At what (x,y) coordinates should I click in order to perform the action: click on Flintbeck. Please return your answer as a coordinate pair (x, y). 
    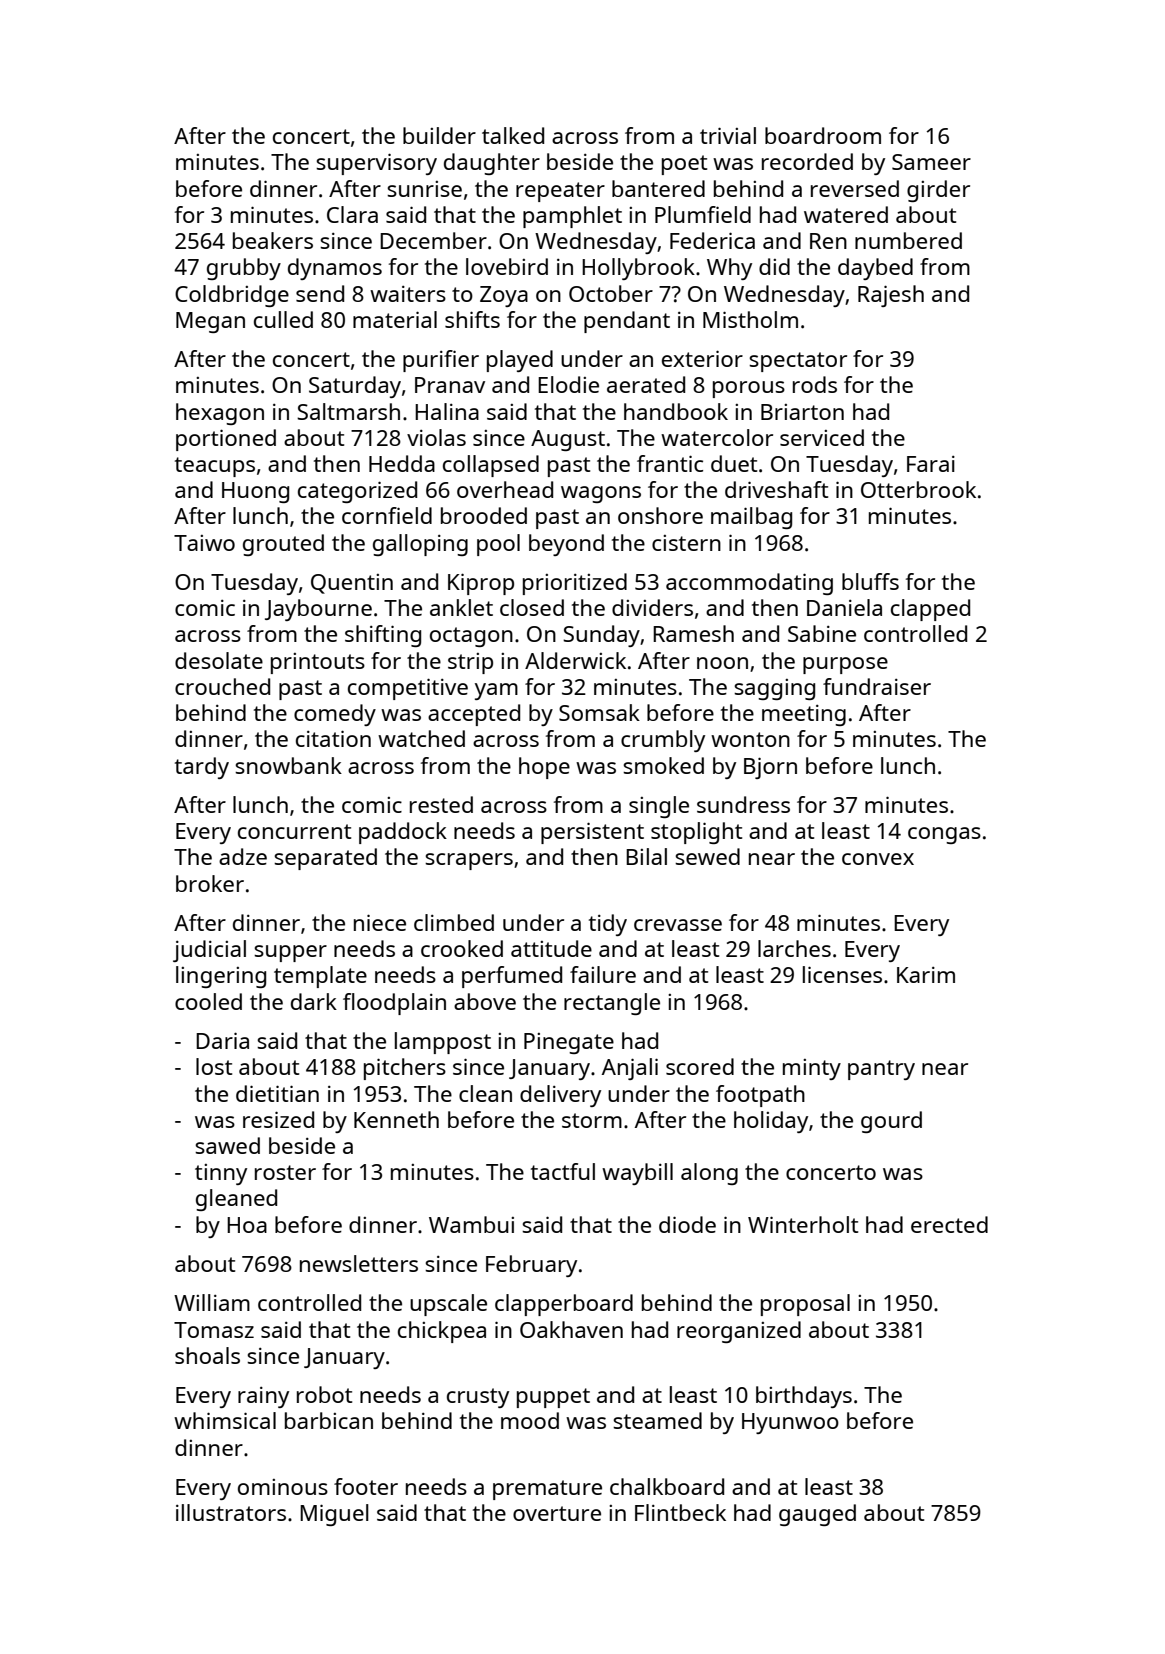
    Looking at the image, I should click on (680, 1512).
